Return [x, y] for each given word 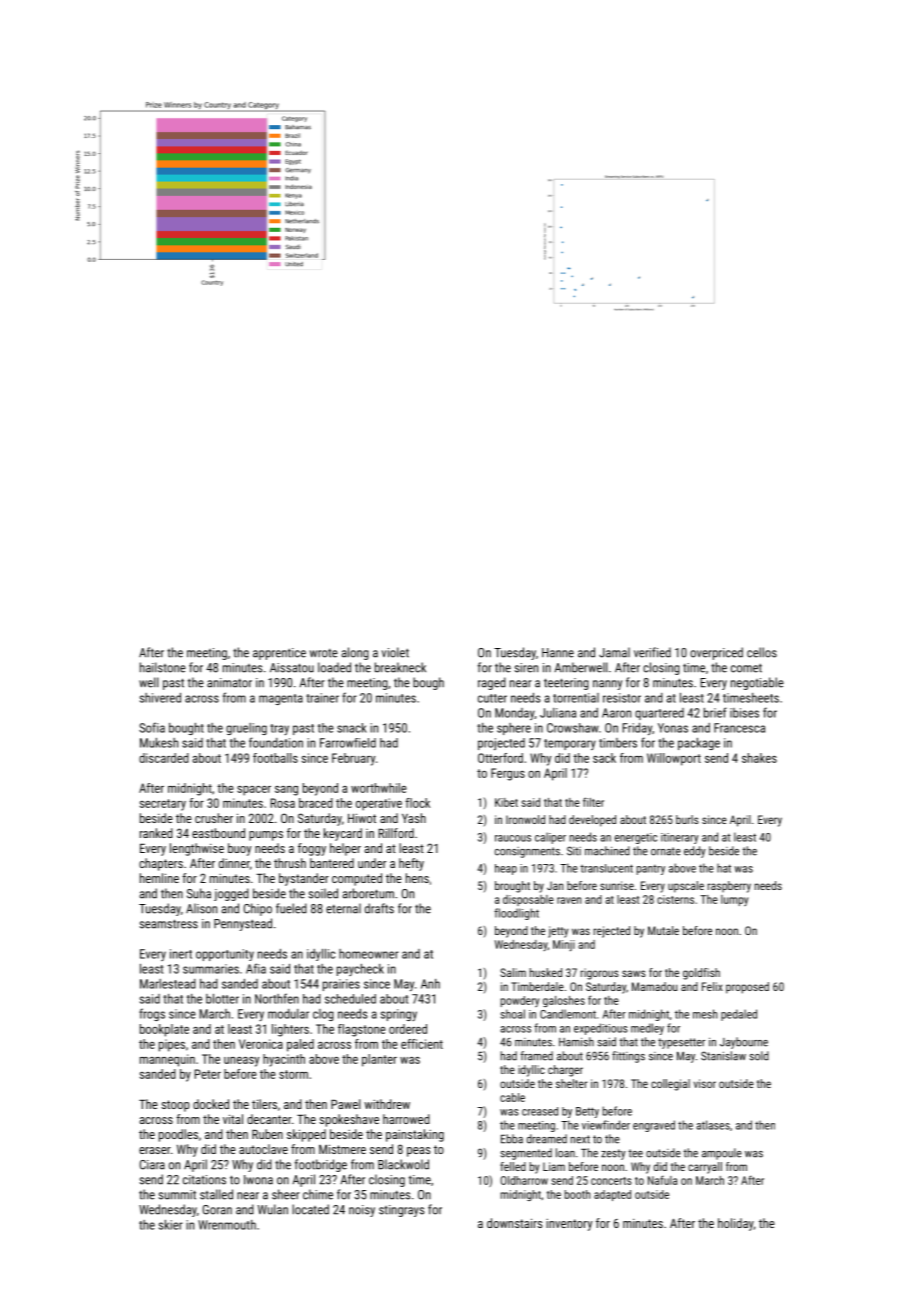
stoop [175, 1106]
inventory [569, 1225]
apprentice [279, 654]
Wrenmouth [227, 1225]
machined [607, 851]
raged [492, 683]
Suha [199, 893]
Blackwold [403, 1164]
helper [345, 849]
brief [715, 712]
